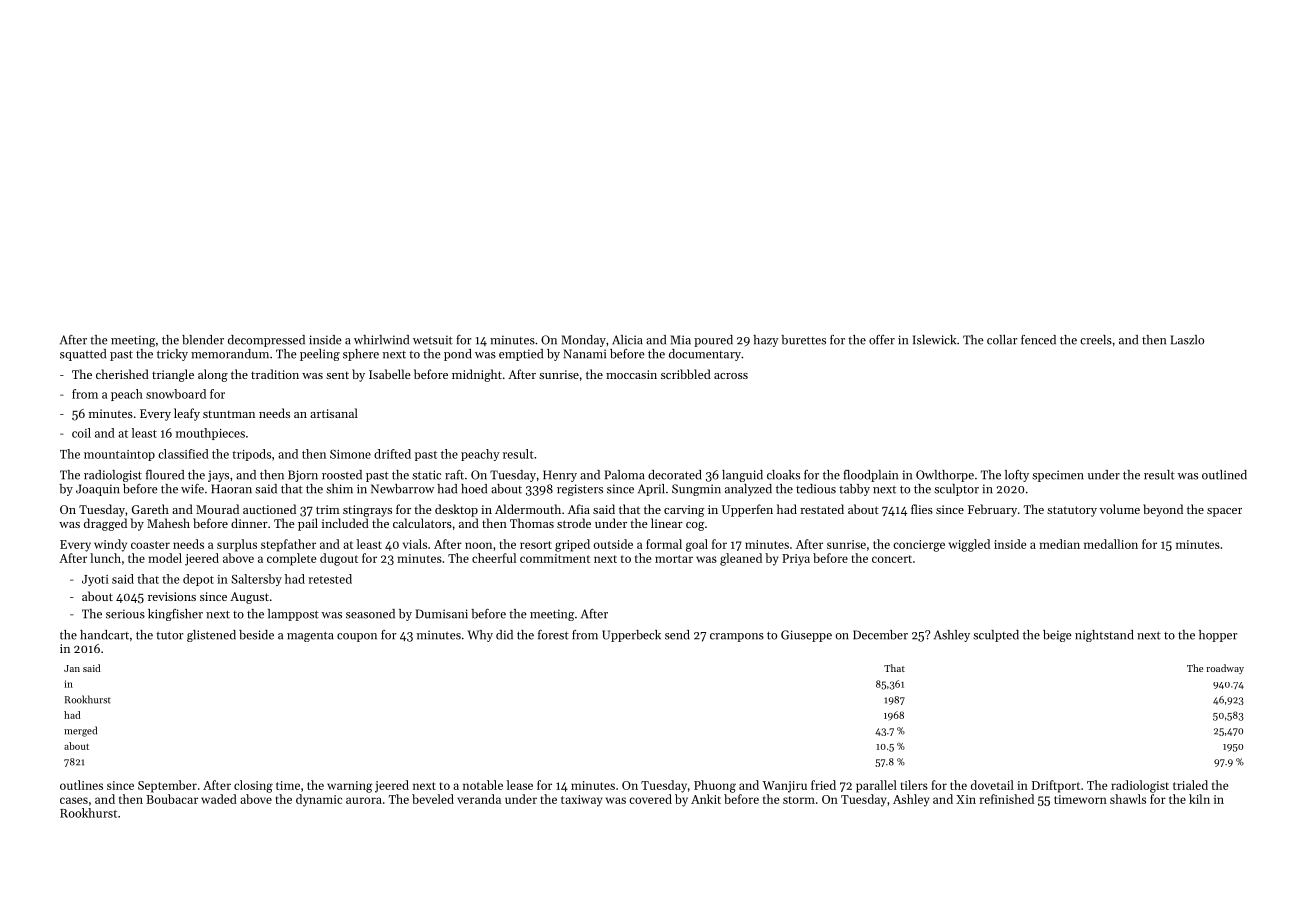 The height and width of the screenshot is (924, 1308). What do you see at coordinates (74, 800) in the screenshot?
I see `cases` at bounding box center [74, 800].
